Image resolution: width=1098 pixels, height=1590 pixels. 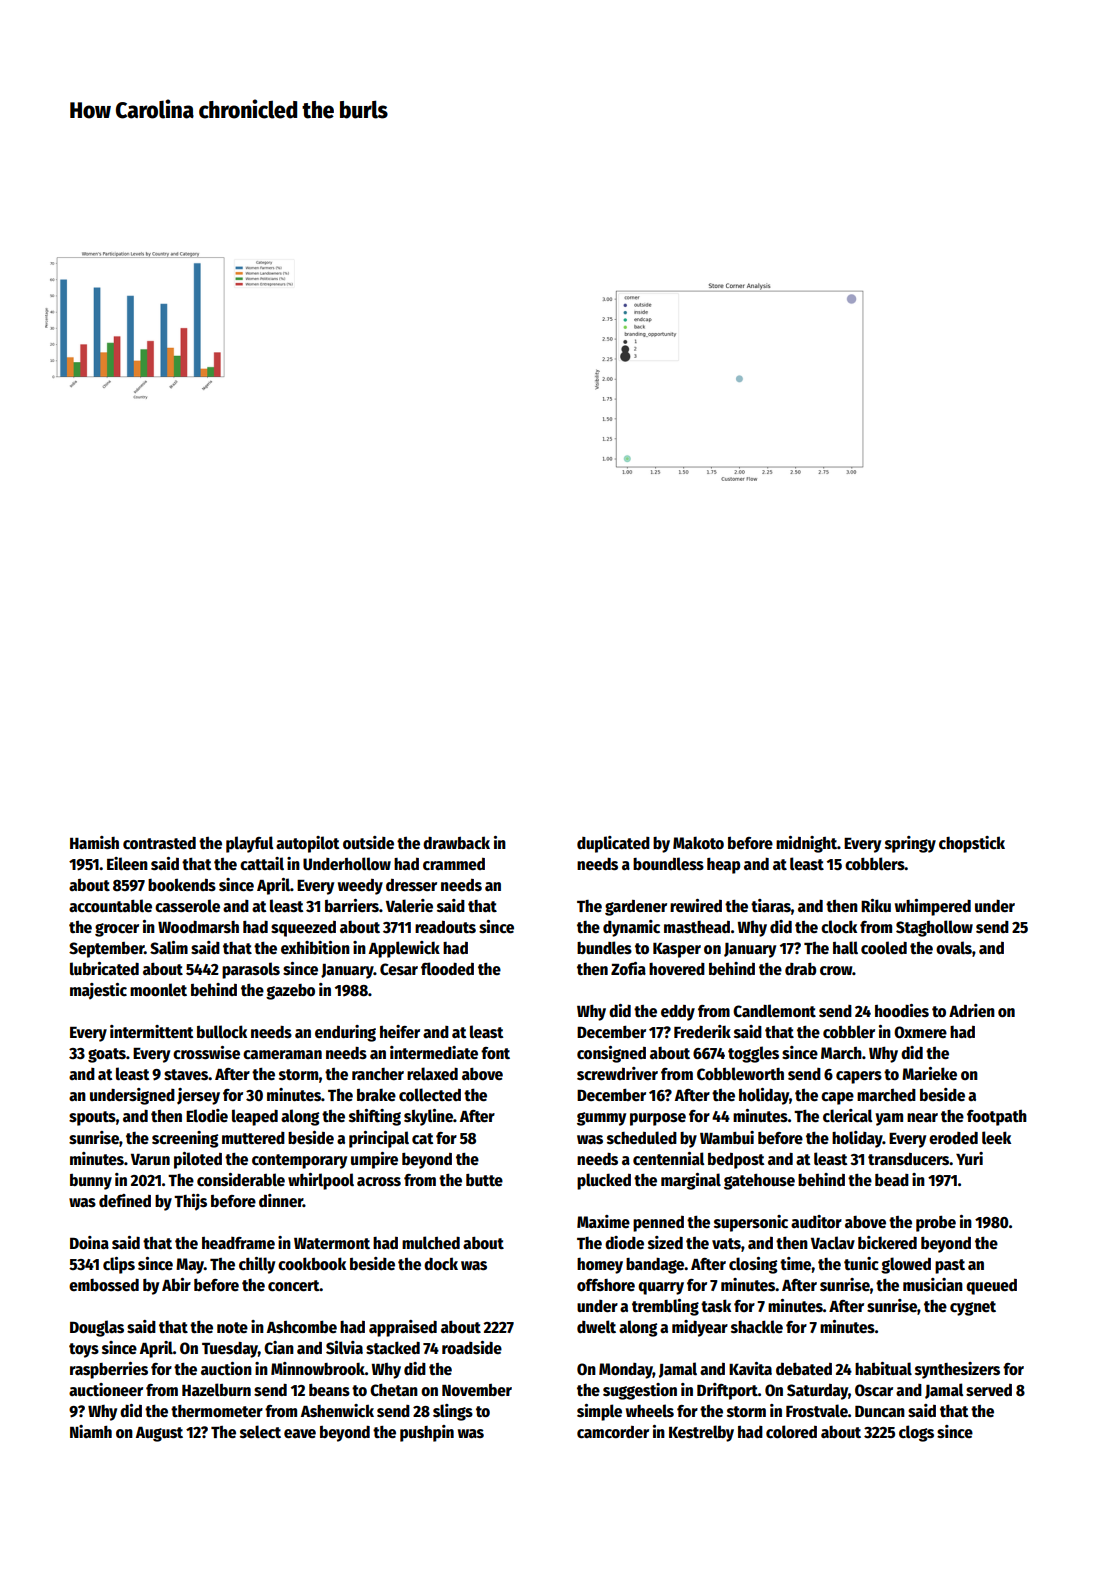 What do you see at coordinates (250, 844) in the screenshot?
I see `playful` at bounding box center [250, 844].
